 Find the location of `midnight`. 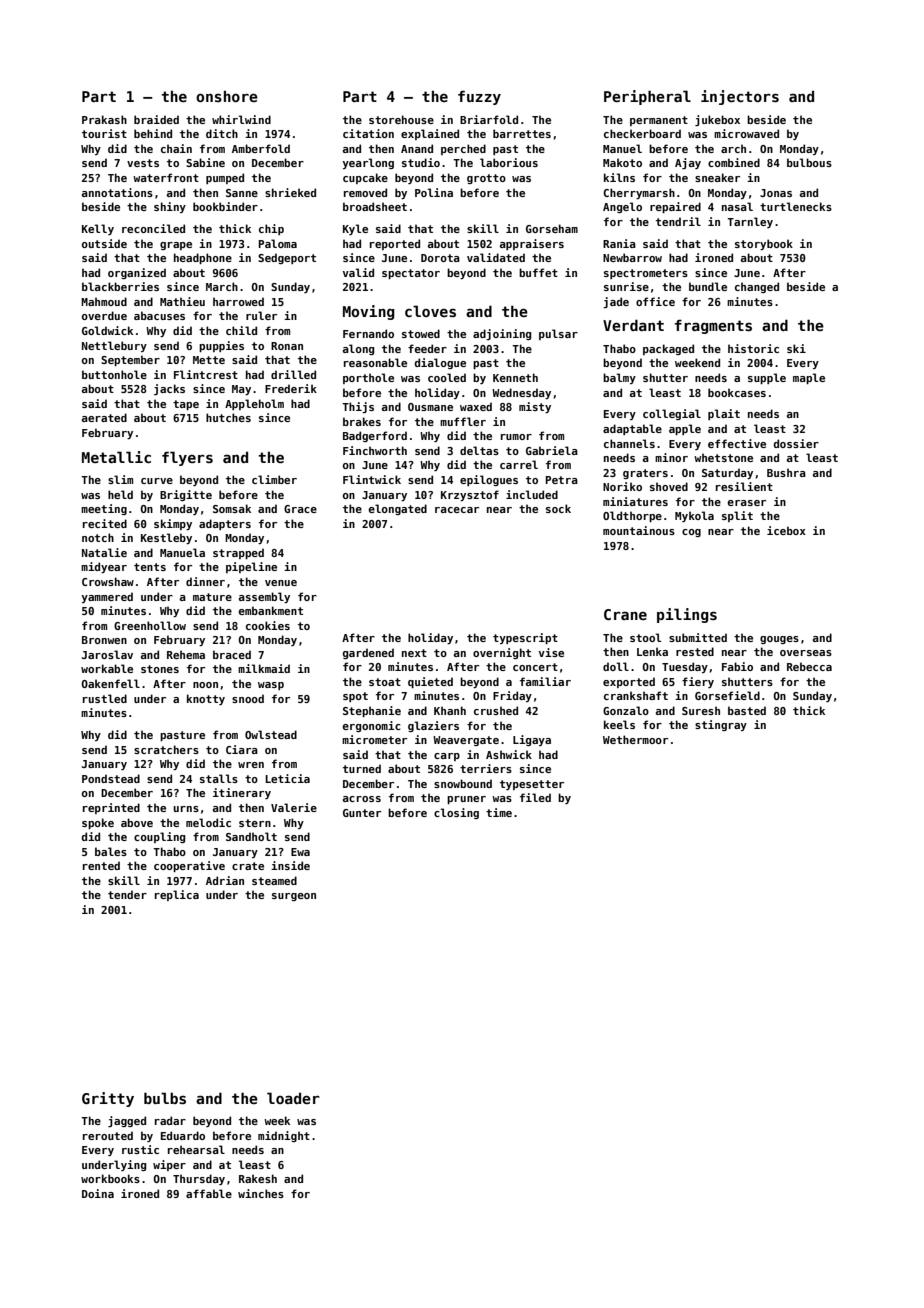

midnight is located at coordinates (284, 1136).
